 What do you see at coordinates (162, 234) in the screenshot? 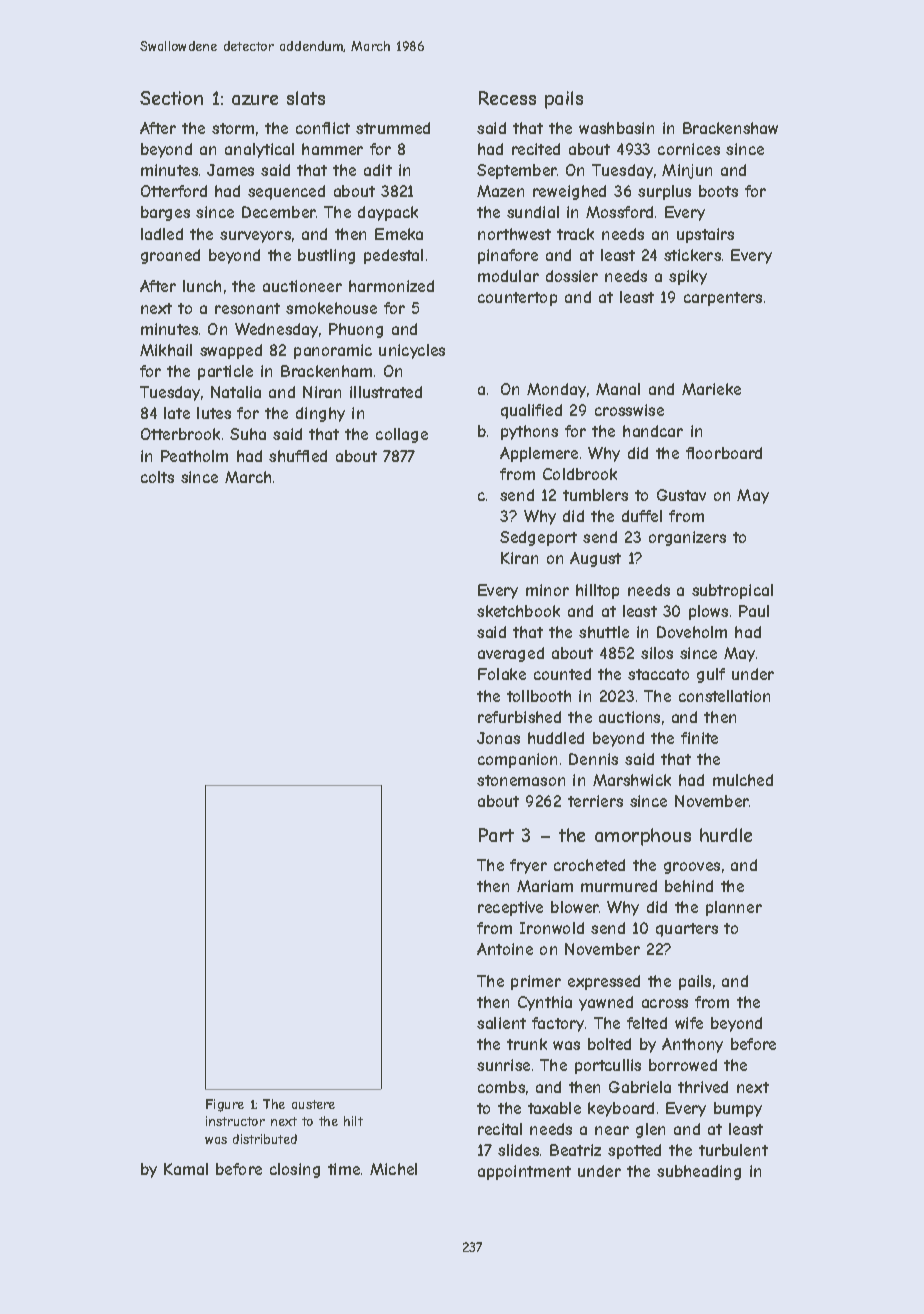
I see `ladled` at bounding box center [162, 234].
